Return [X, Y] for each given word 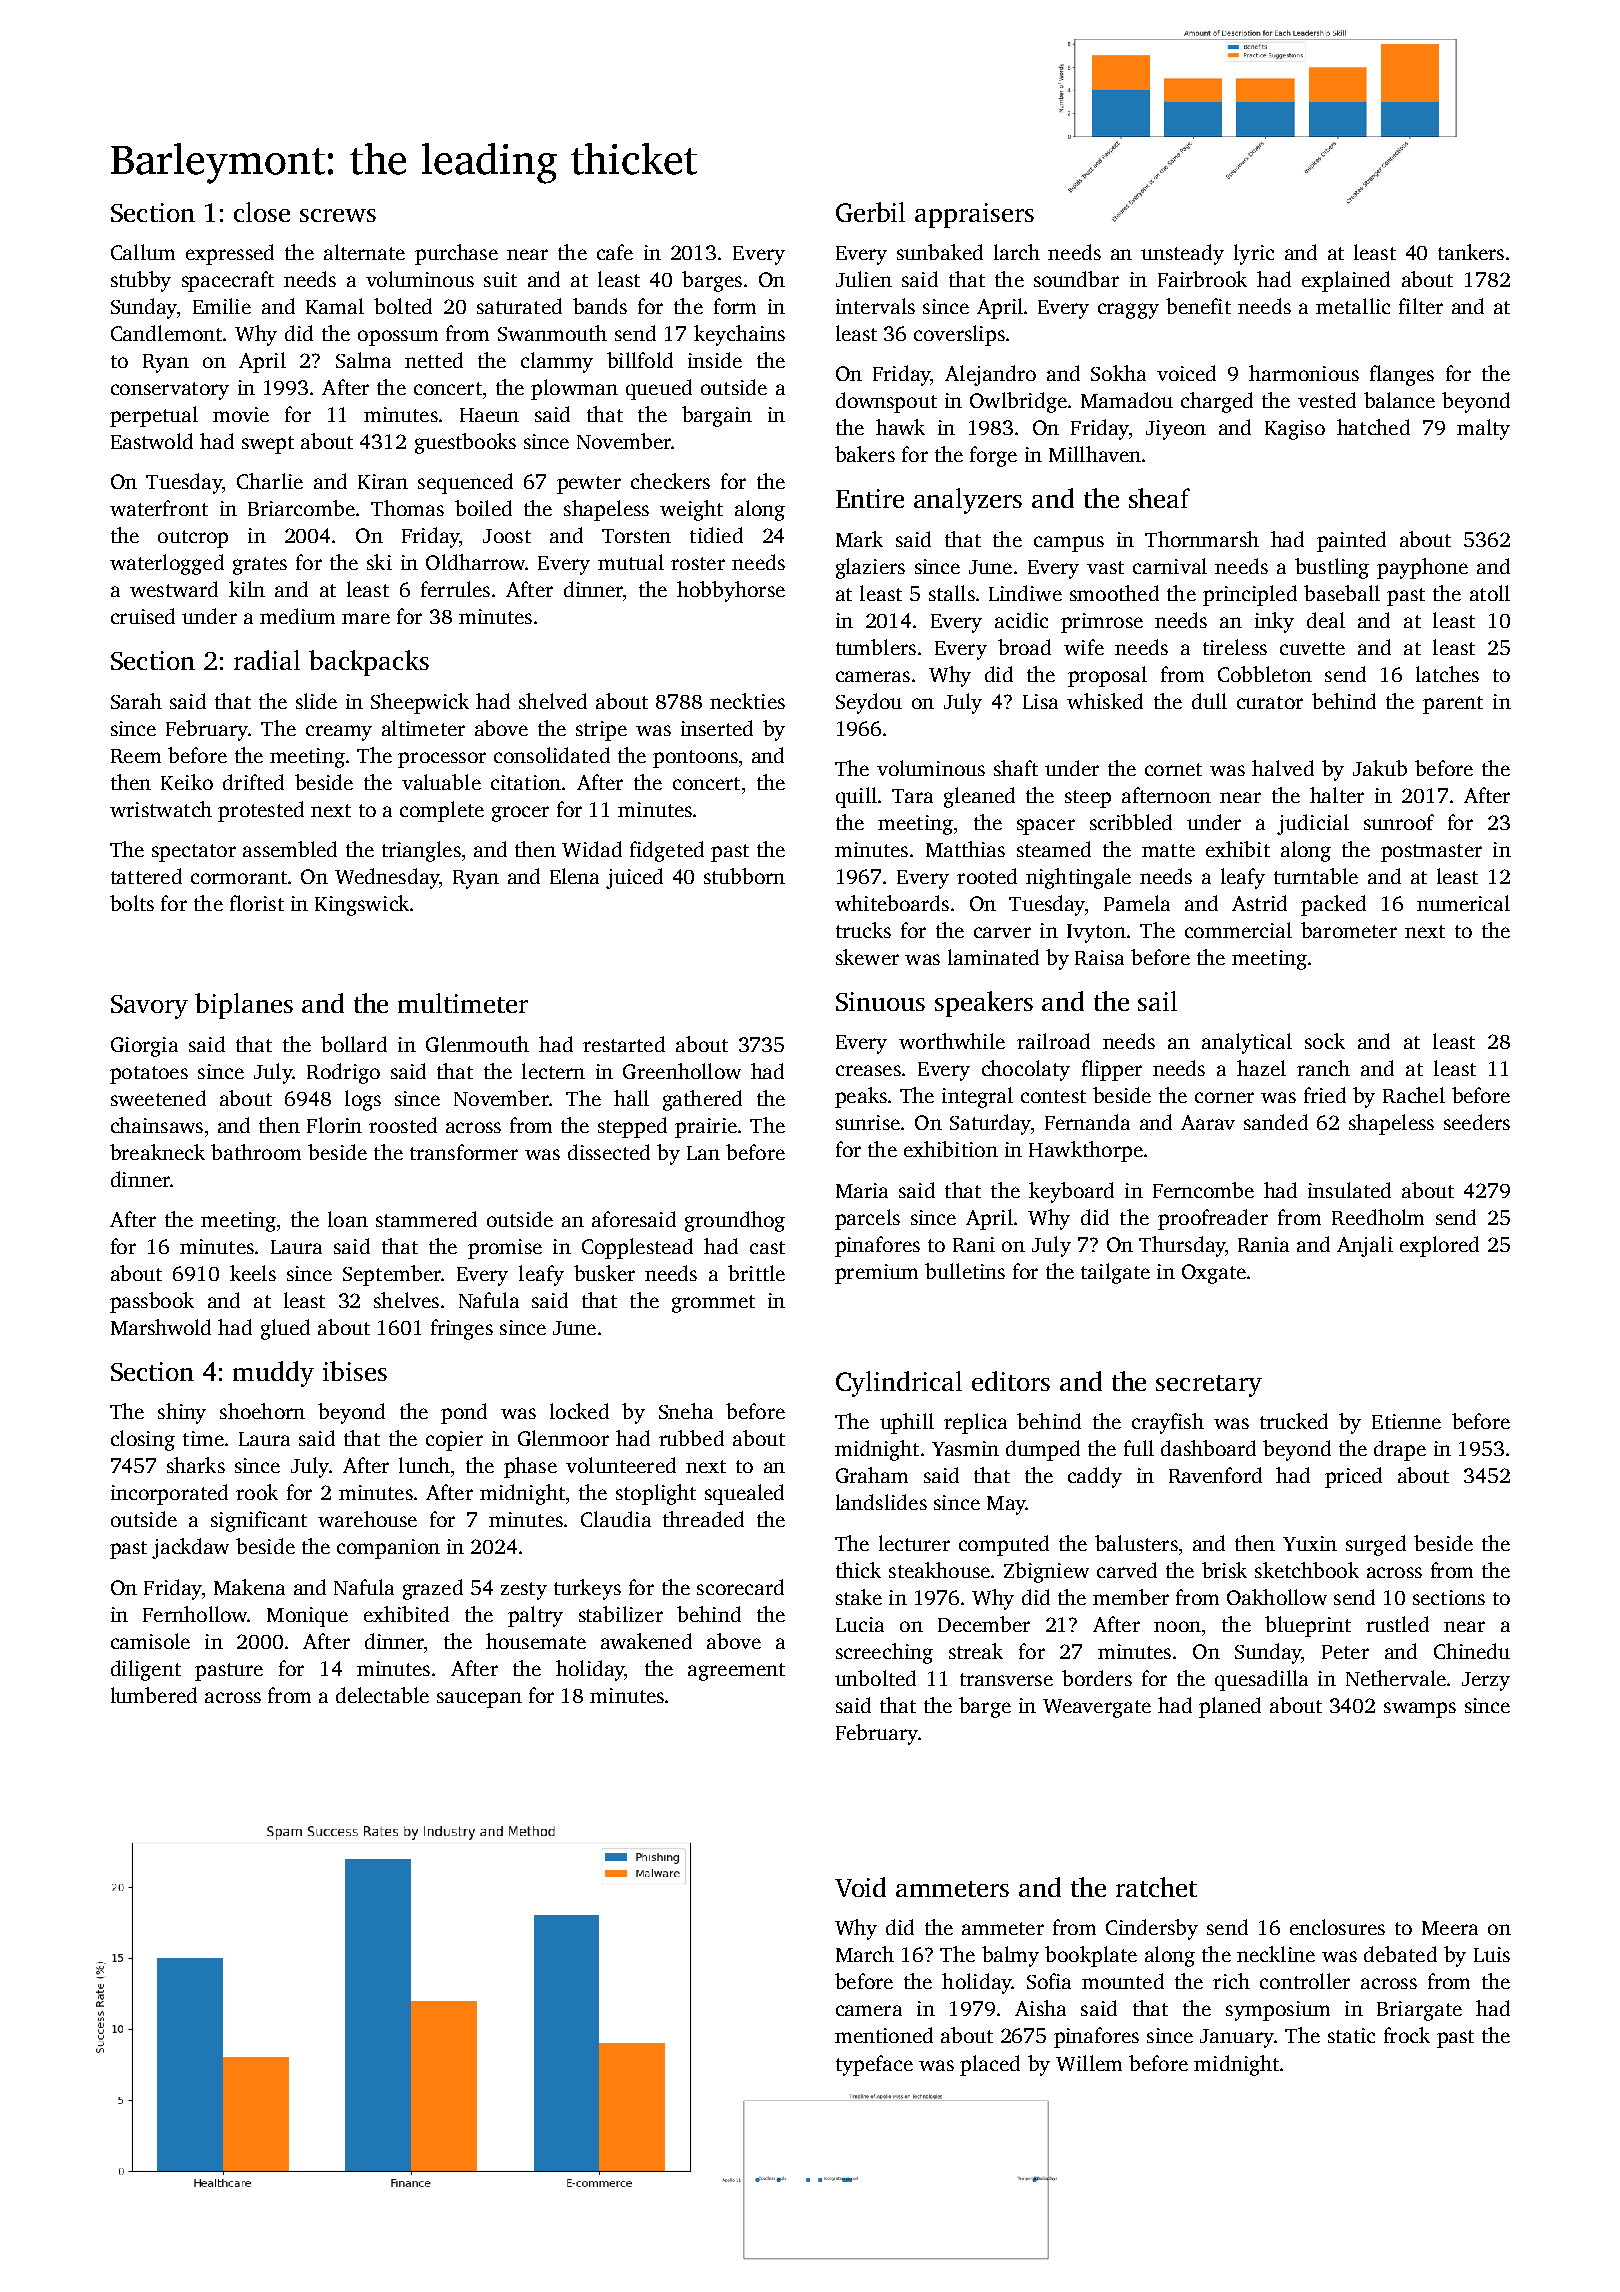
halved [1283, 768]
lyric [1254, 254]
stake [859, 1597]
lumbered [154, 1695]
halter [1337, 795]
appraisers [974, 215]
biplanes [244, 1006]
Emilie [222, 306]
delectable [382, 1695]
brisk [1224, 1570]
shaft [1016, 768]
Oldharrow [475, 562]
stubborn [744, 876]
